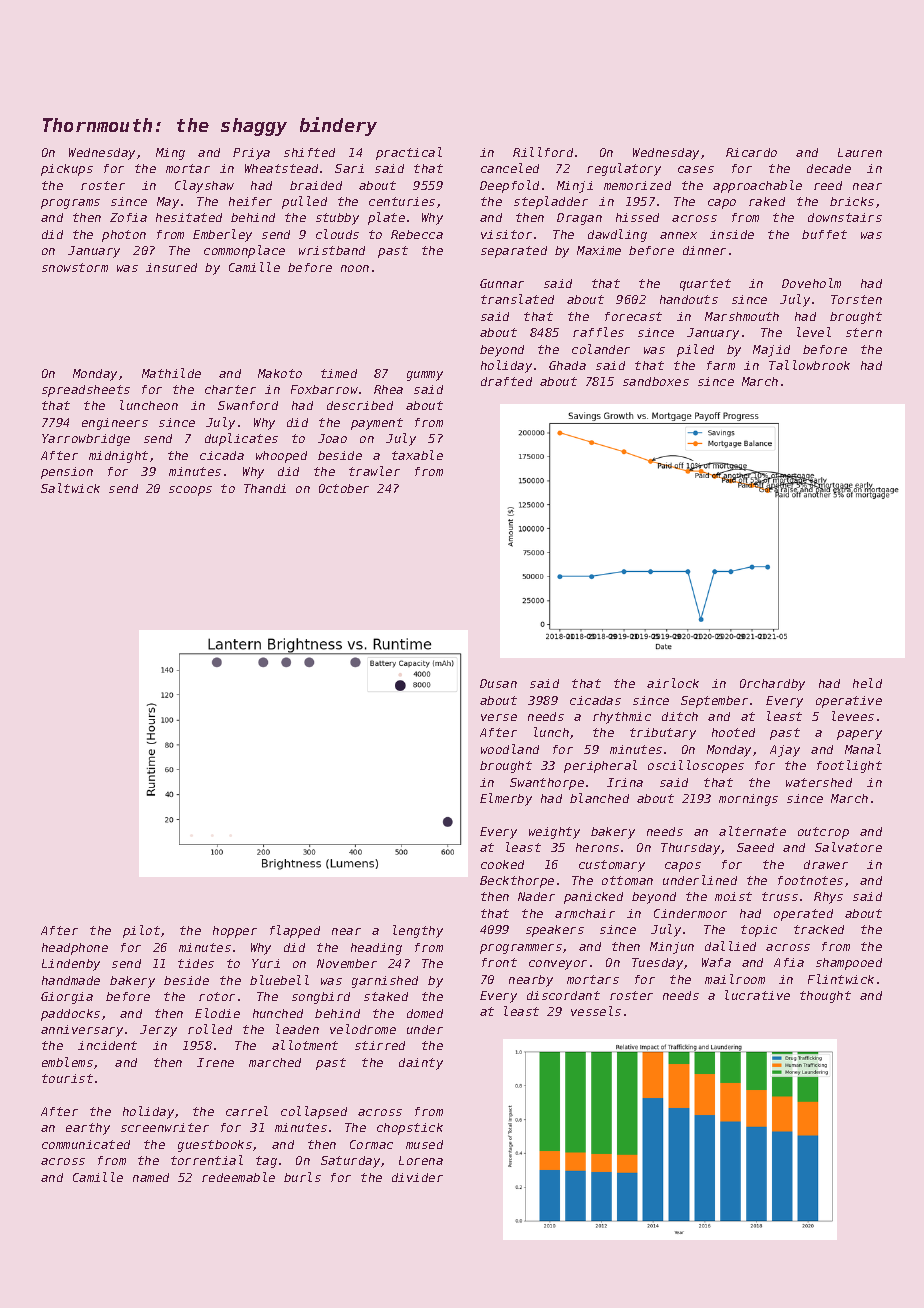 The image size is (924, 1308). Describe the element at coordinates (506, 381) in the screenshot. I see `drafted` at that location.
